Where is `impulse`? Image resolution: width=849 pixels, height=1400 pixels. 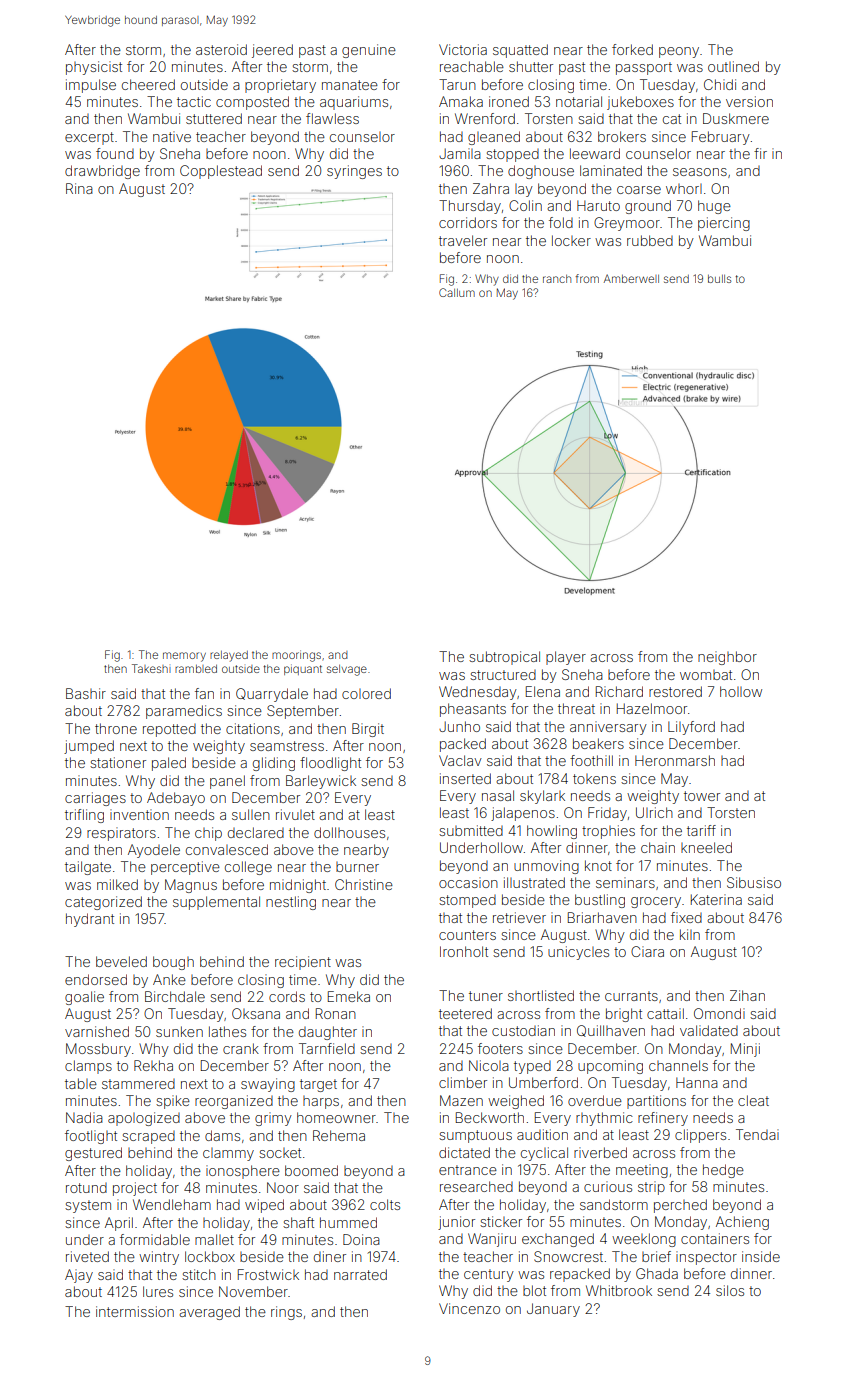 impulse is located at coordinates (91, 86).
